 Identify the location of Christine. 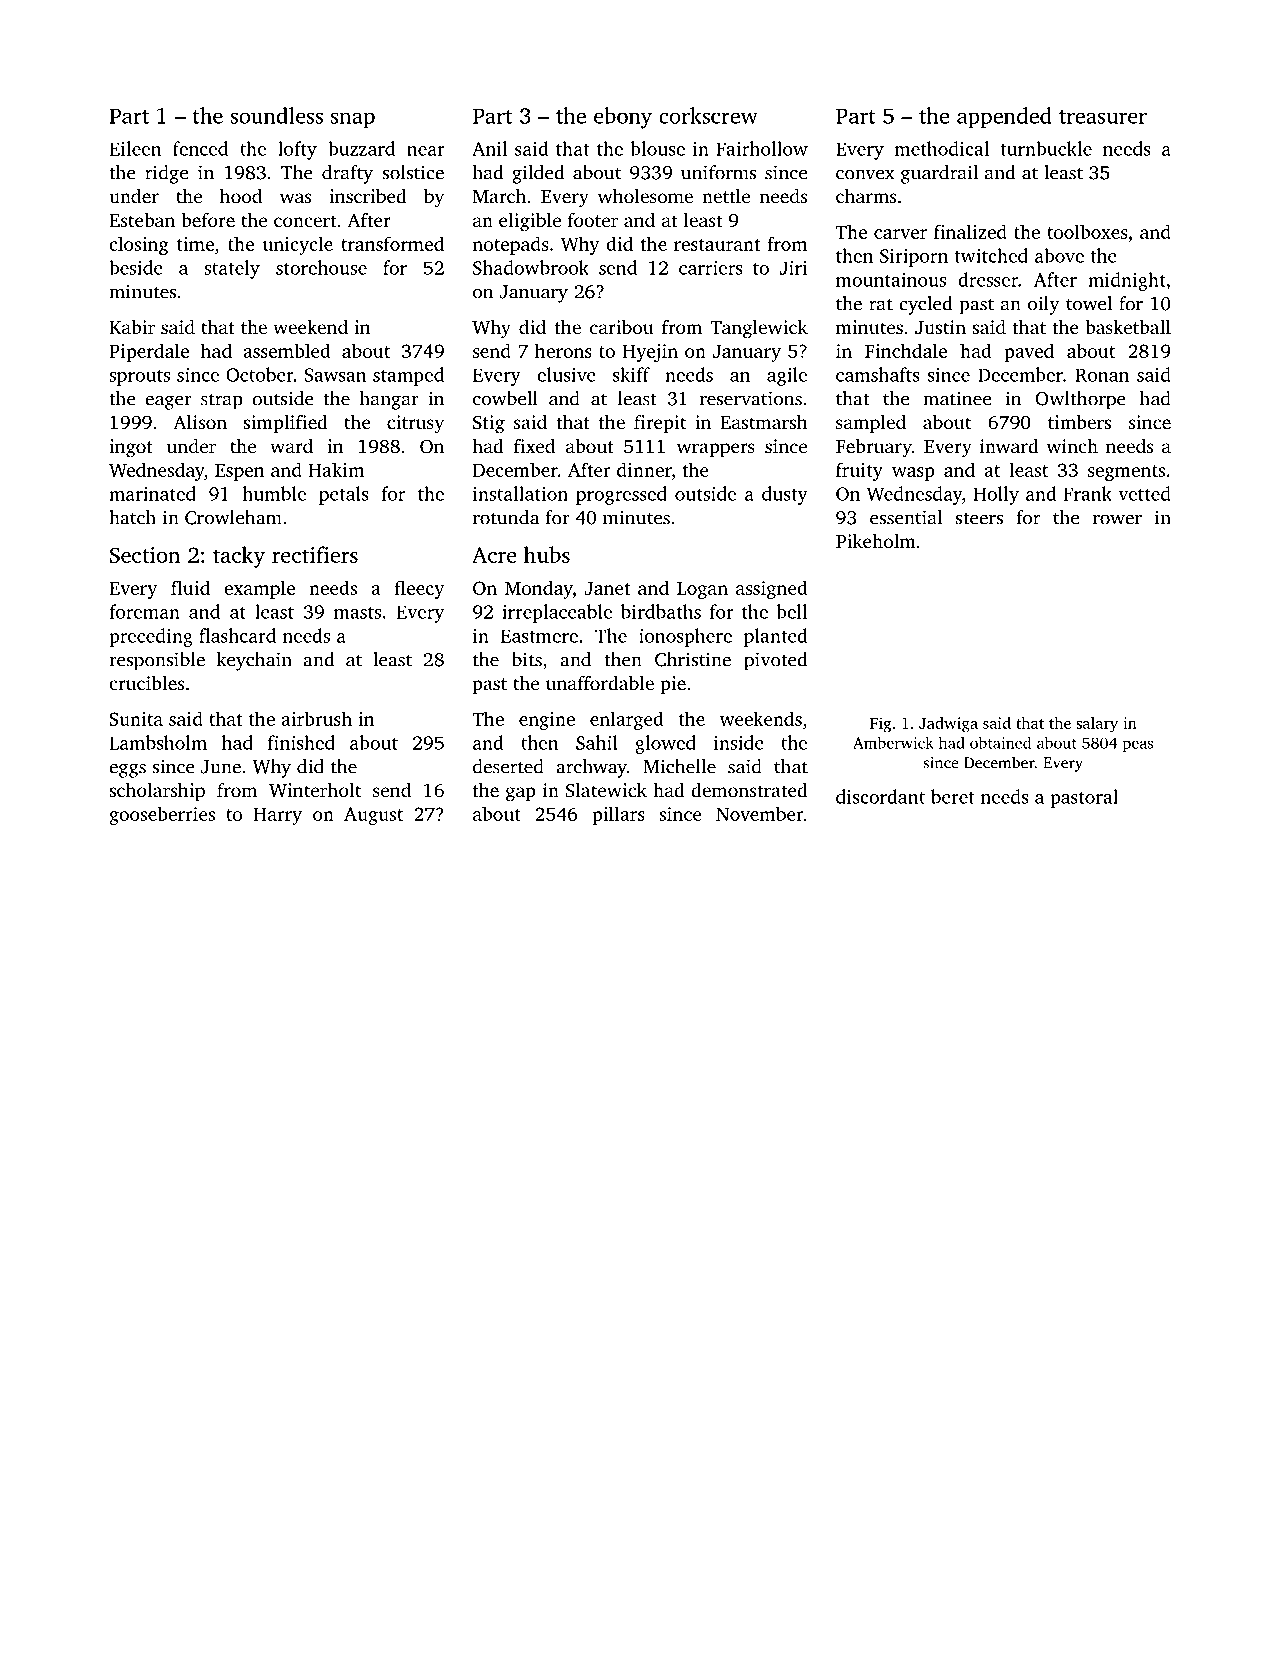
(693, 659).
